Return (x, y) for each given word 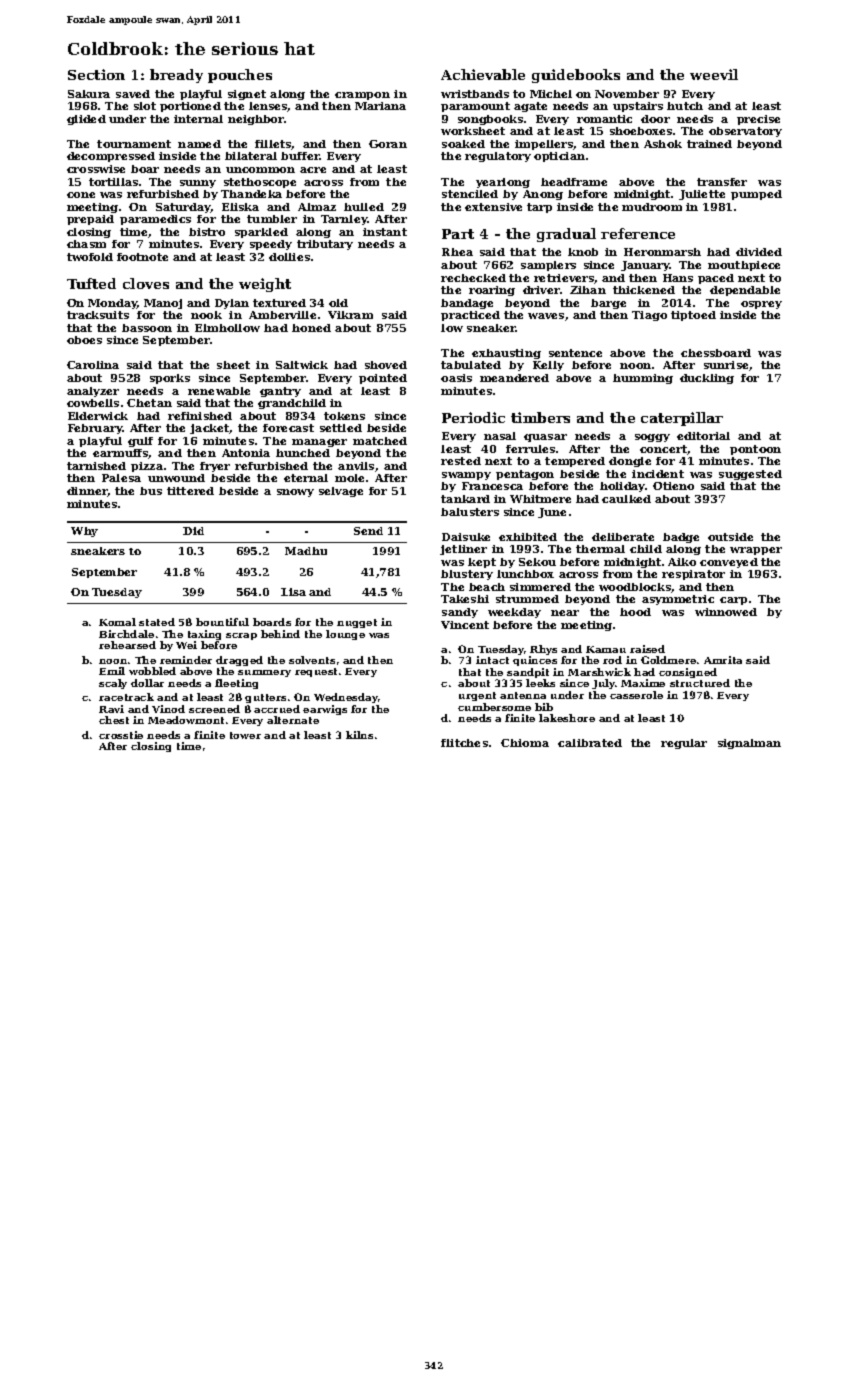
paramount (475, 107)
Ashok (663, 144)
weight (265, 285)
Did (193, 531)
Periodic (473, 417)
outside (730, 537)
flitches (464, 743)
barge (608, 304)
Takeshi (465, 599)
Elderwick (98, 416)
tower (245, 735)
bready (176, 76)
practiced (470, 316)
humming (643, 379)
